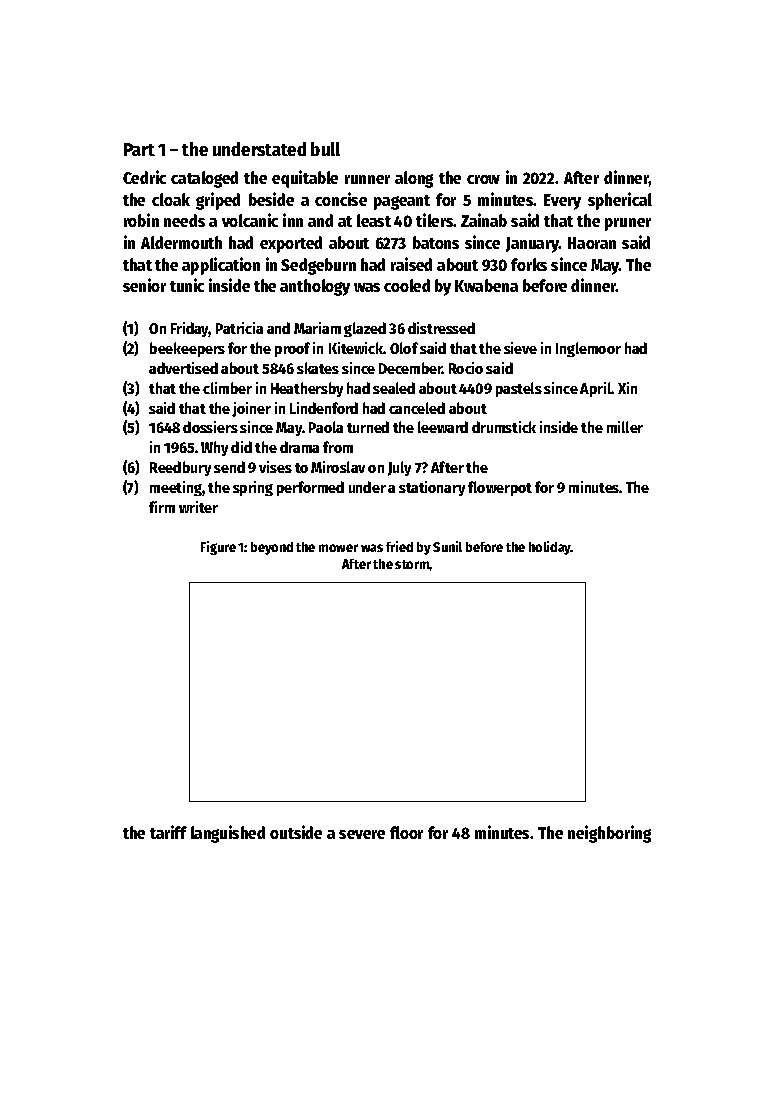  Describe the element at coordinates (315, 287) in the page. I see `anthology` at that location.
